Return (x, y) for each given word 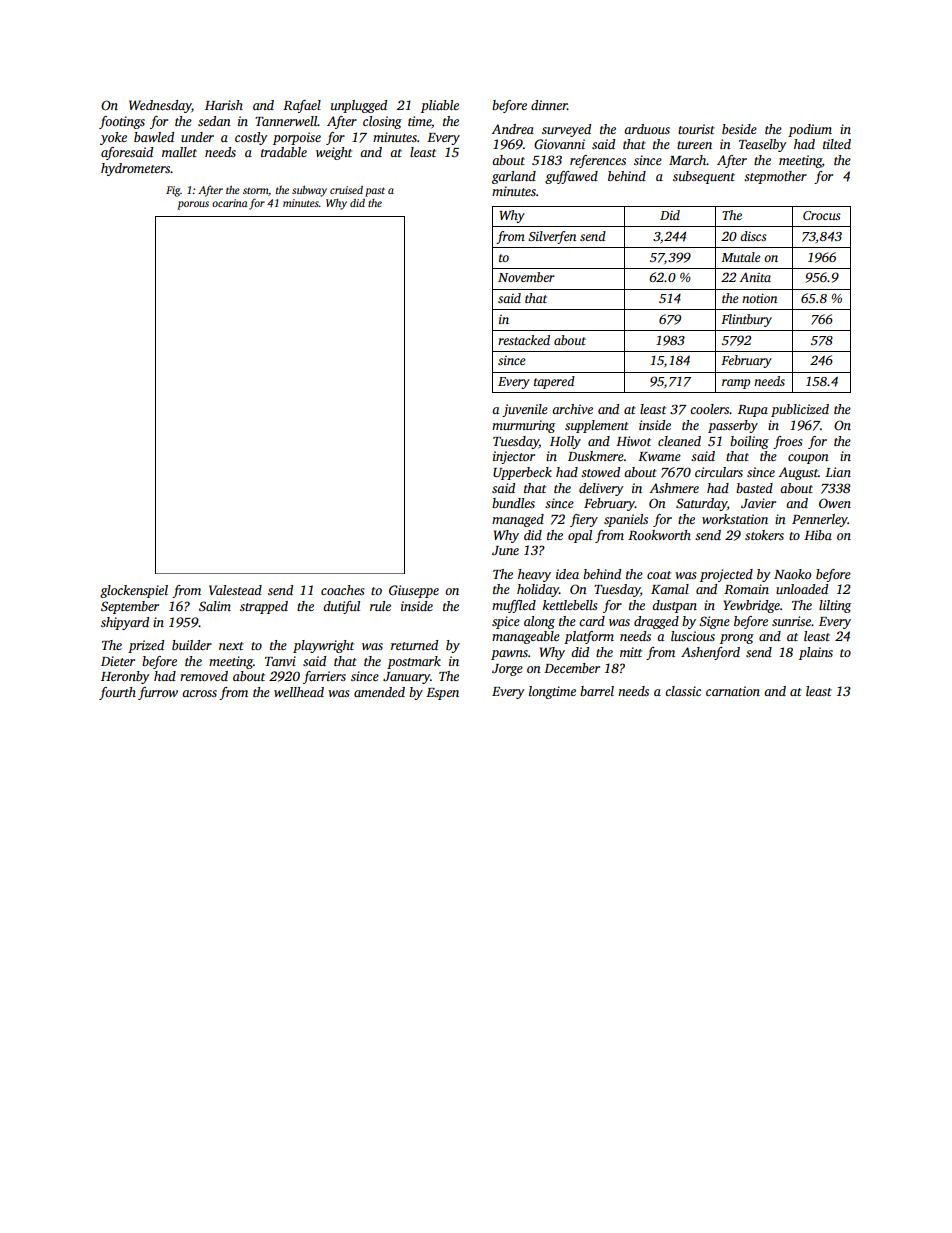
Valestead (235, 590)
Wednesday (160, 106)
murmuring (523, 426)
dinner (549, 105)
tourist (696, 129)
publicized (800, 410)
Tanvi (280, 661)
